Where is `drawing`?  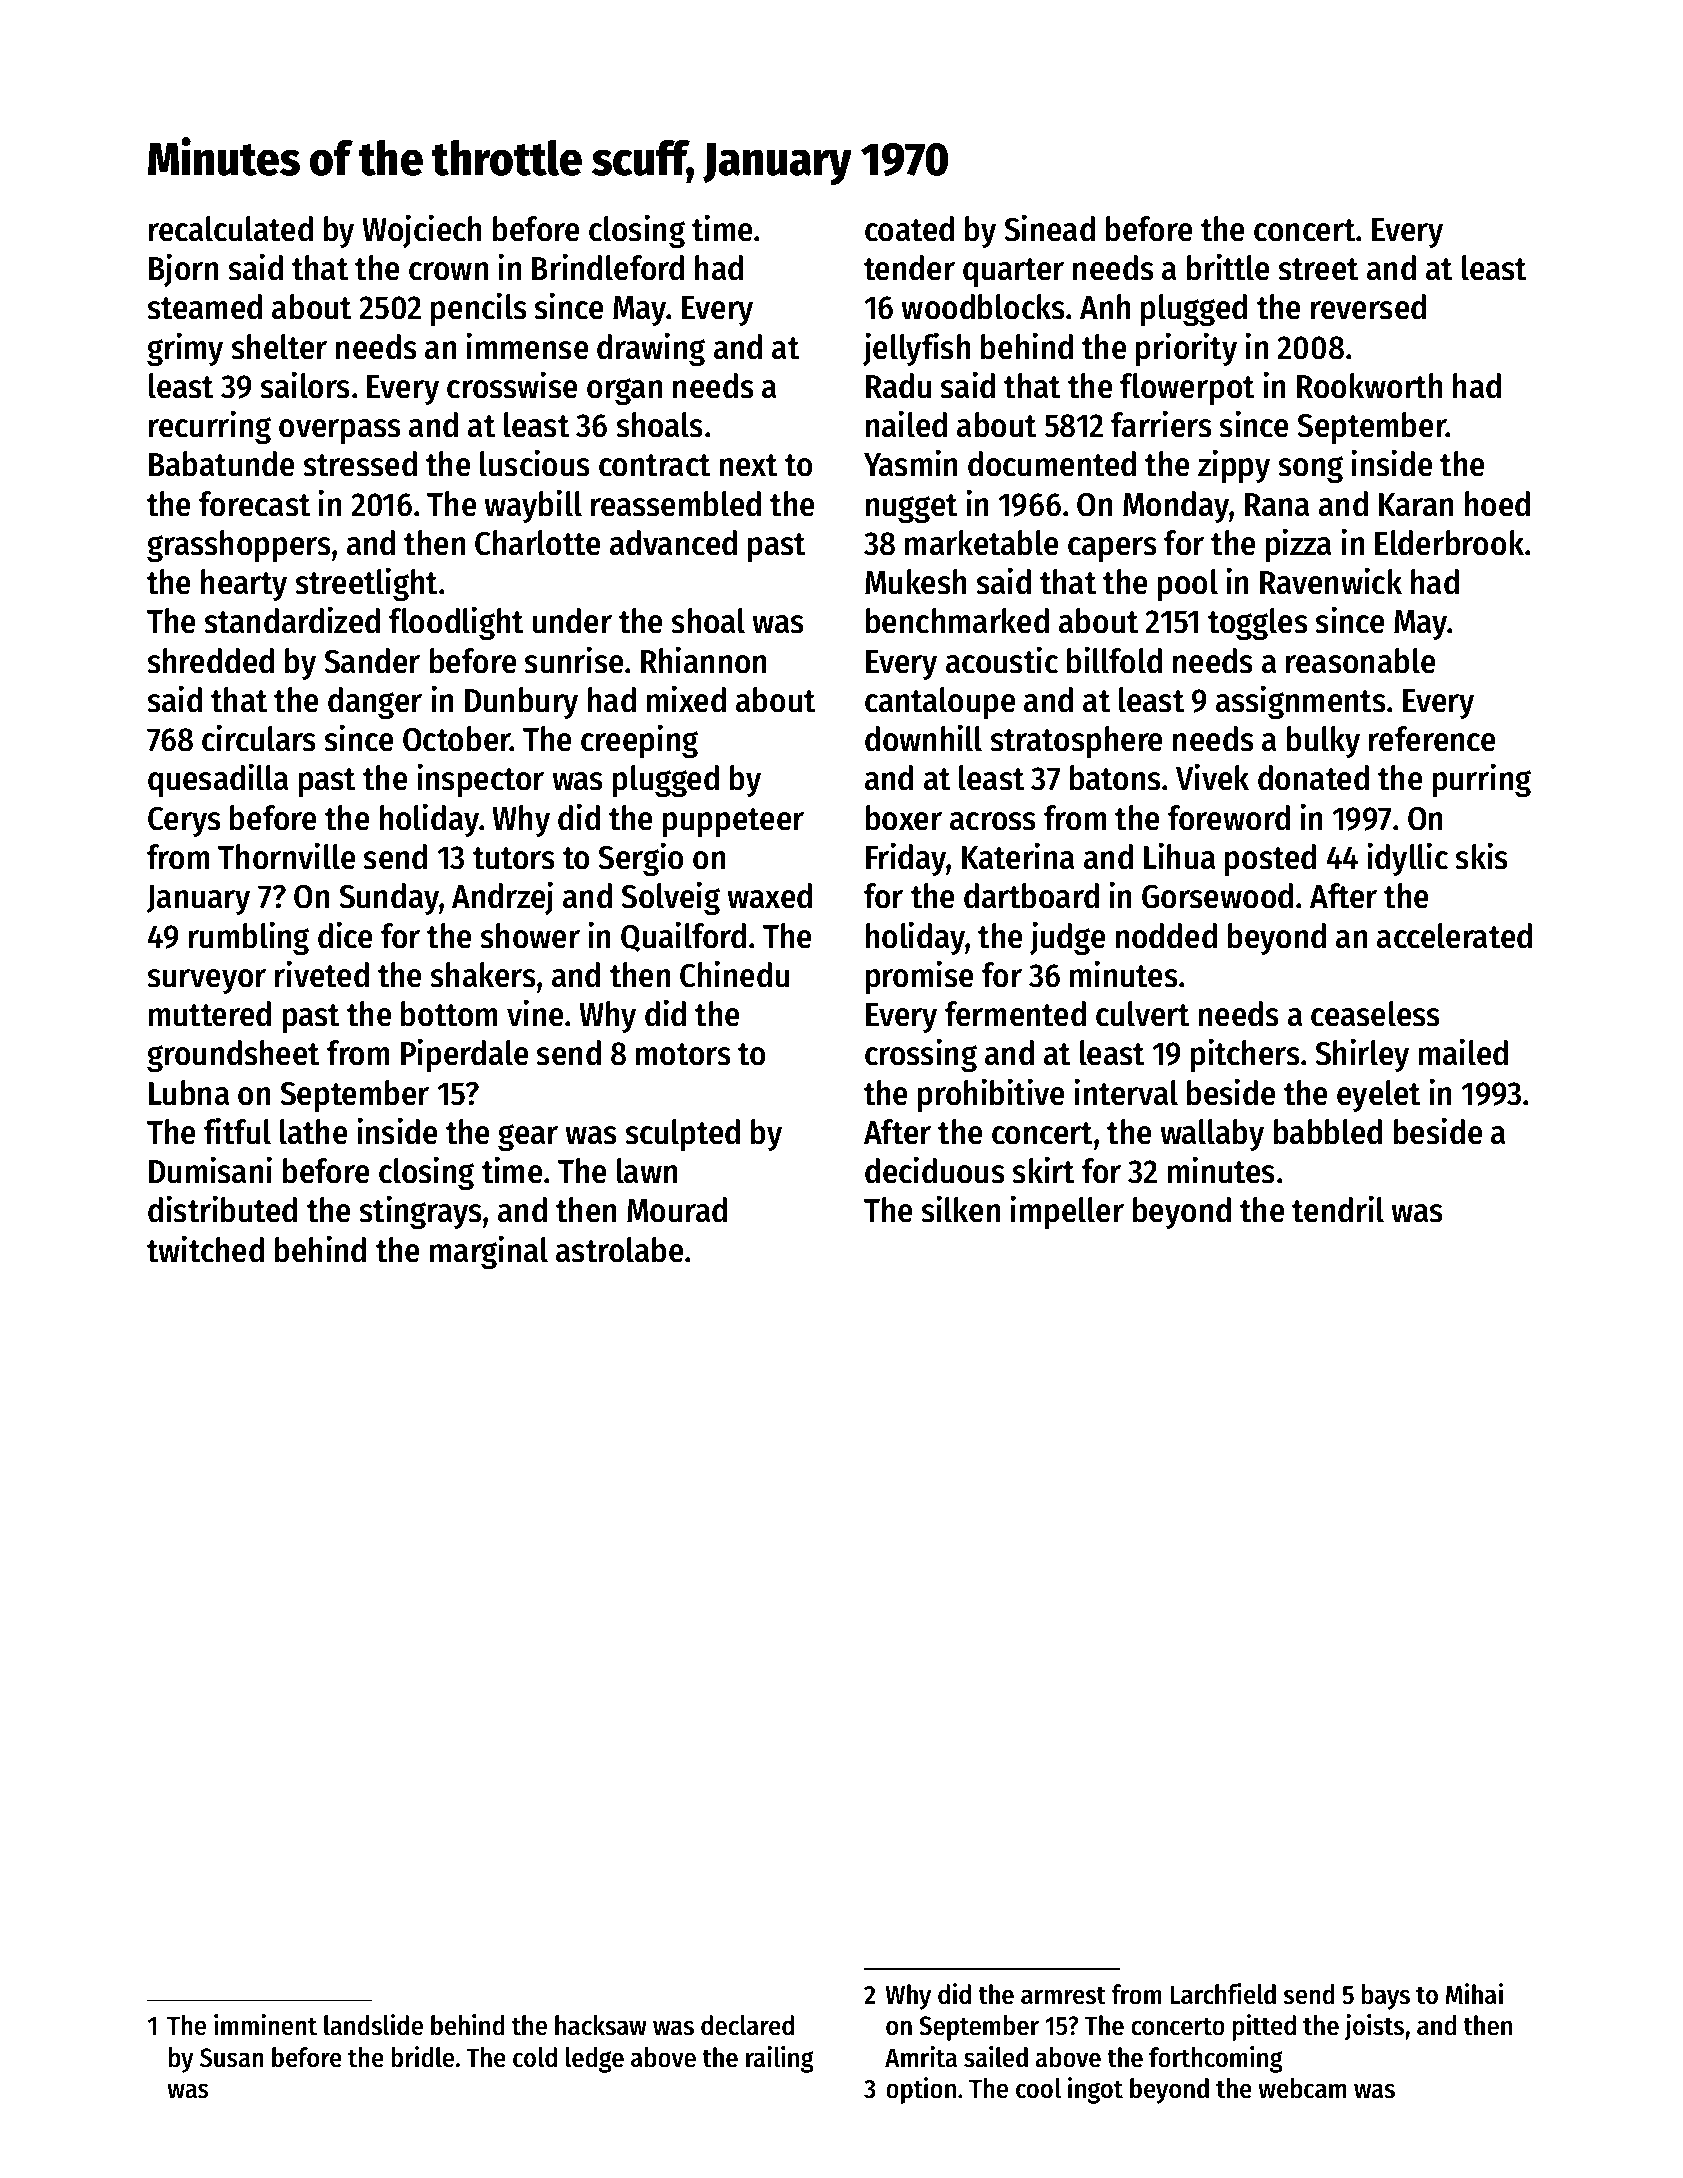
drawing is located at coordinates (651, 349).
